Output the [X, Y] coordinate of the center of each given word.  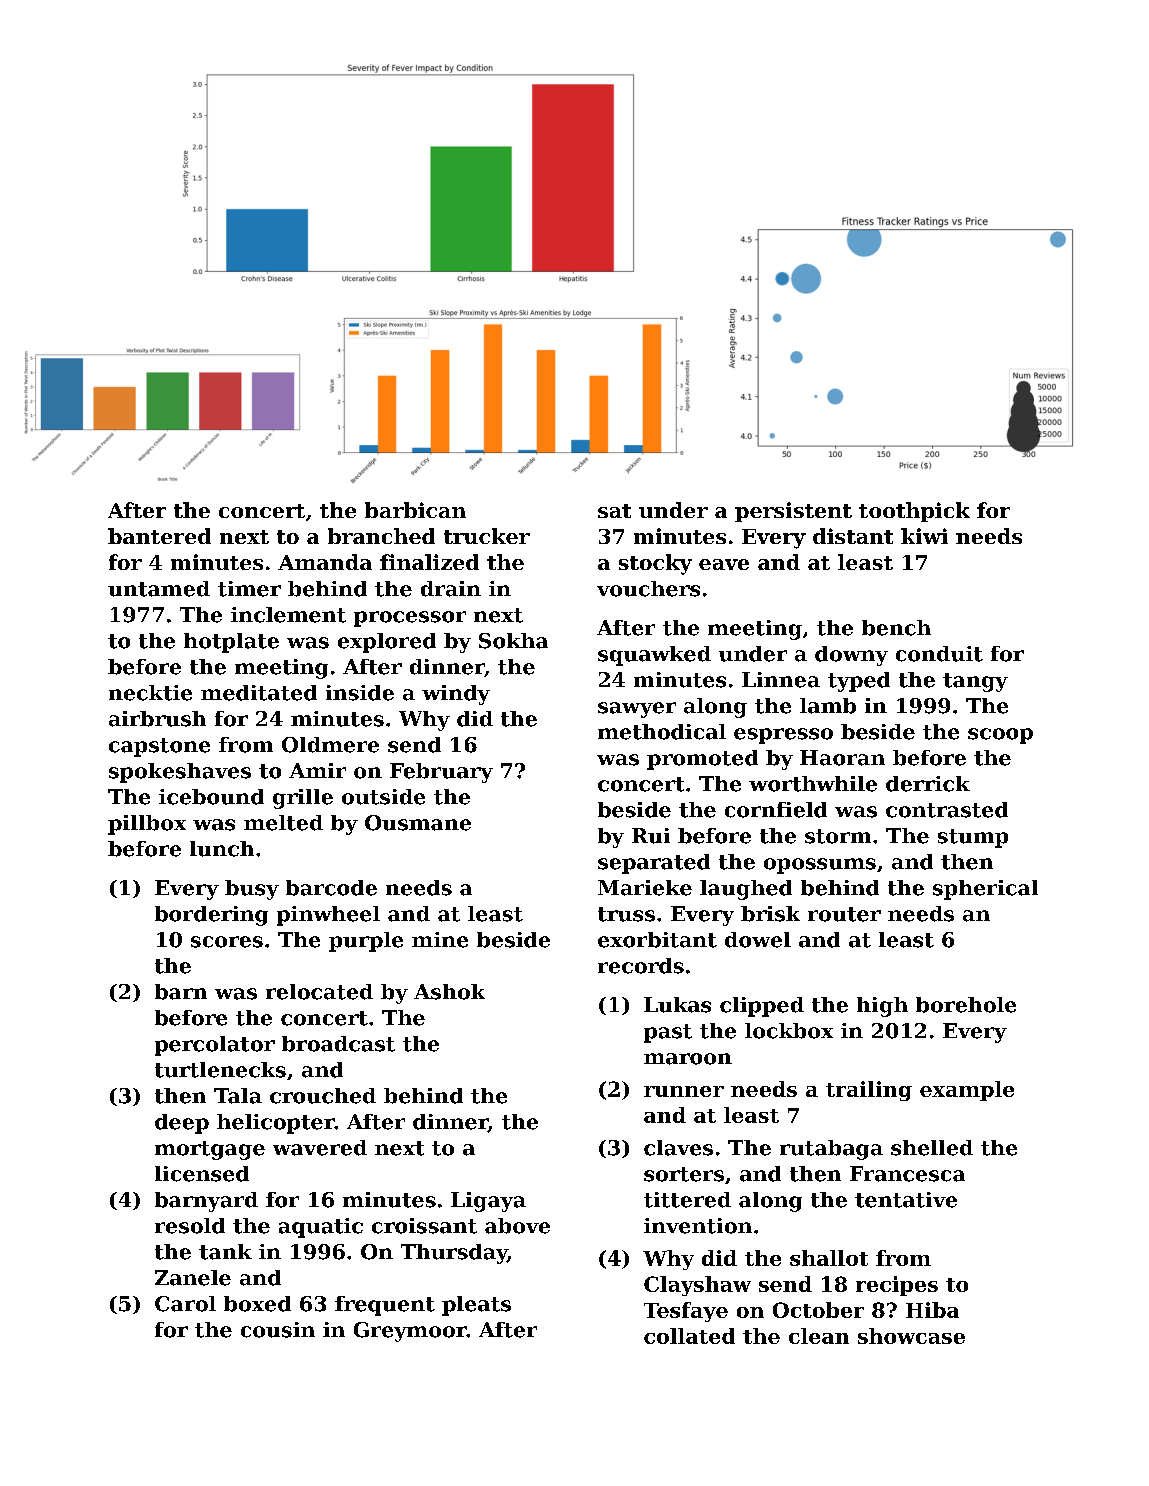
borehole [966, 1005]
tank [225, 1252]
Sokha [513, 641]
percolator [215, 1046]
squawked [654, 656]
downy [851, 656]
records [641, 966]
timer [249, 589]
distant [853, 536]
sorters [684, 1174]
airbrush [157, 719]
